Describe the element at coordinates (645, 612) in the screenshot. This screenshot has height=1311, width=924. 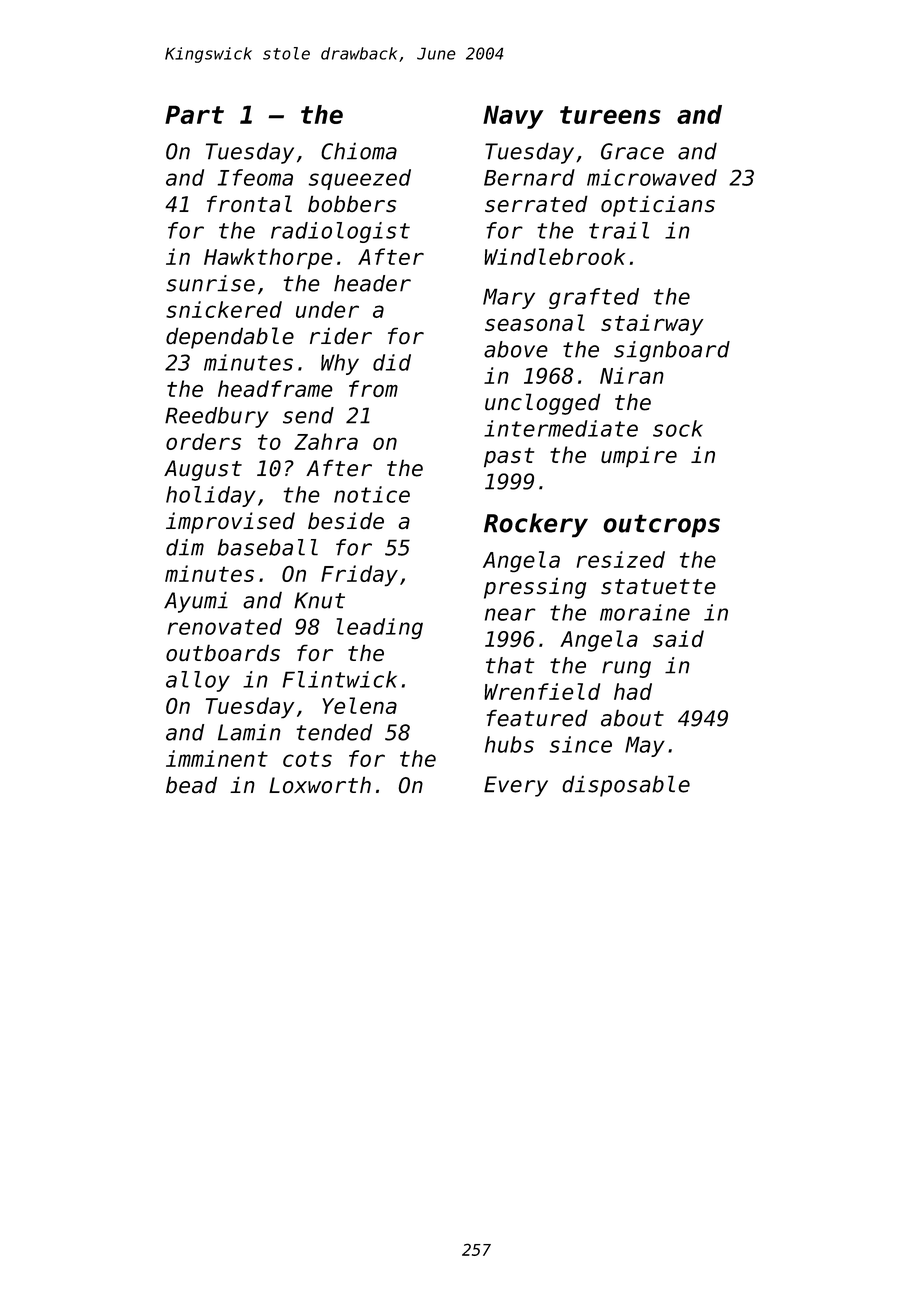
I see `moraine` at that location.
